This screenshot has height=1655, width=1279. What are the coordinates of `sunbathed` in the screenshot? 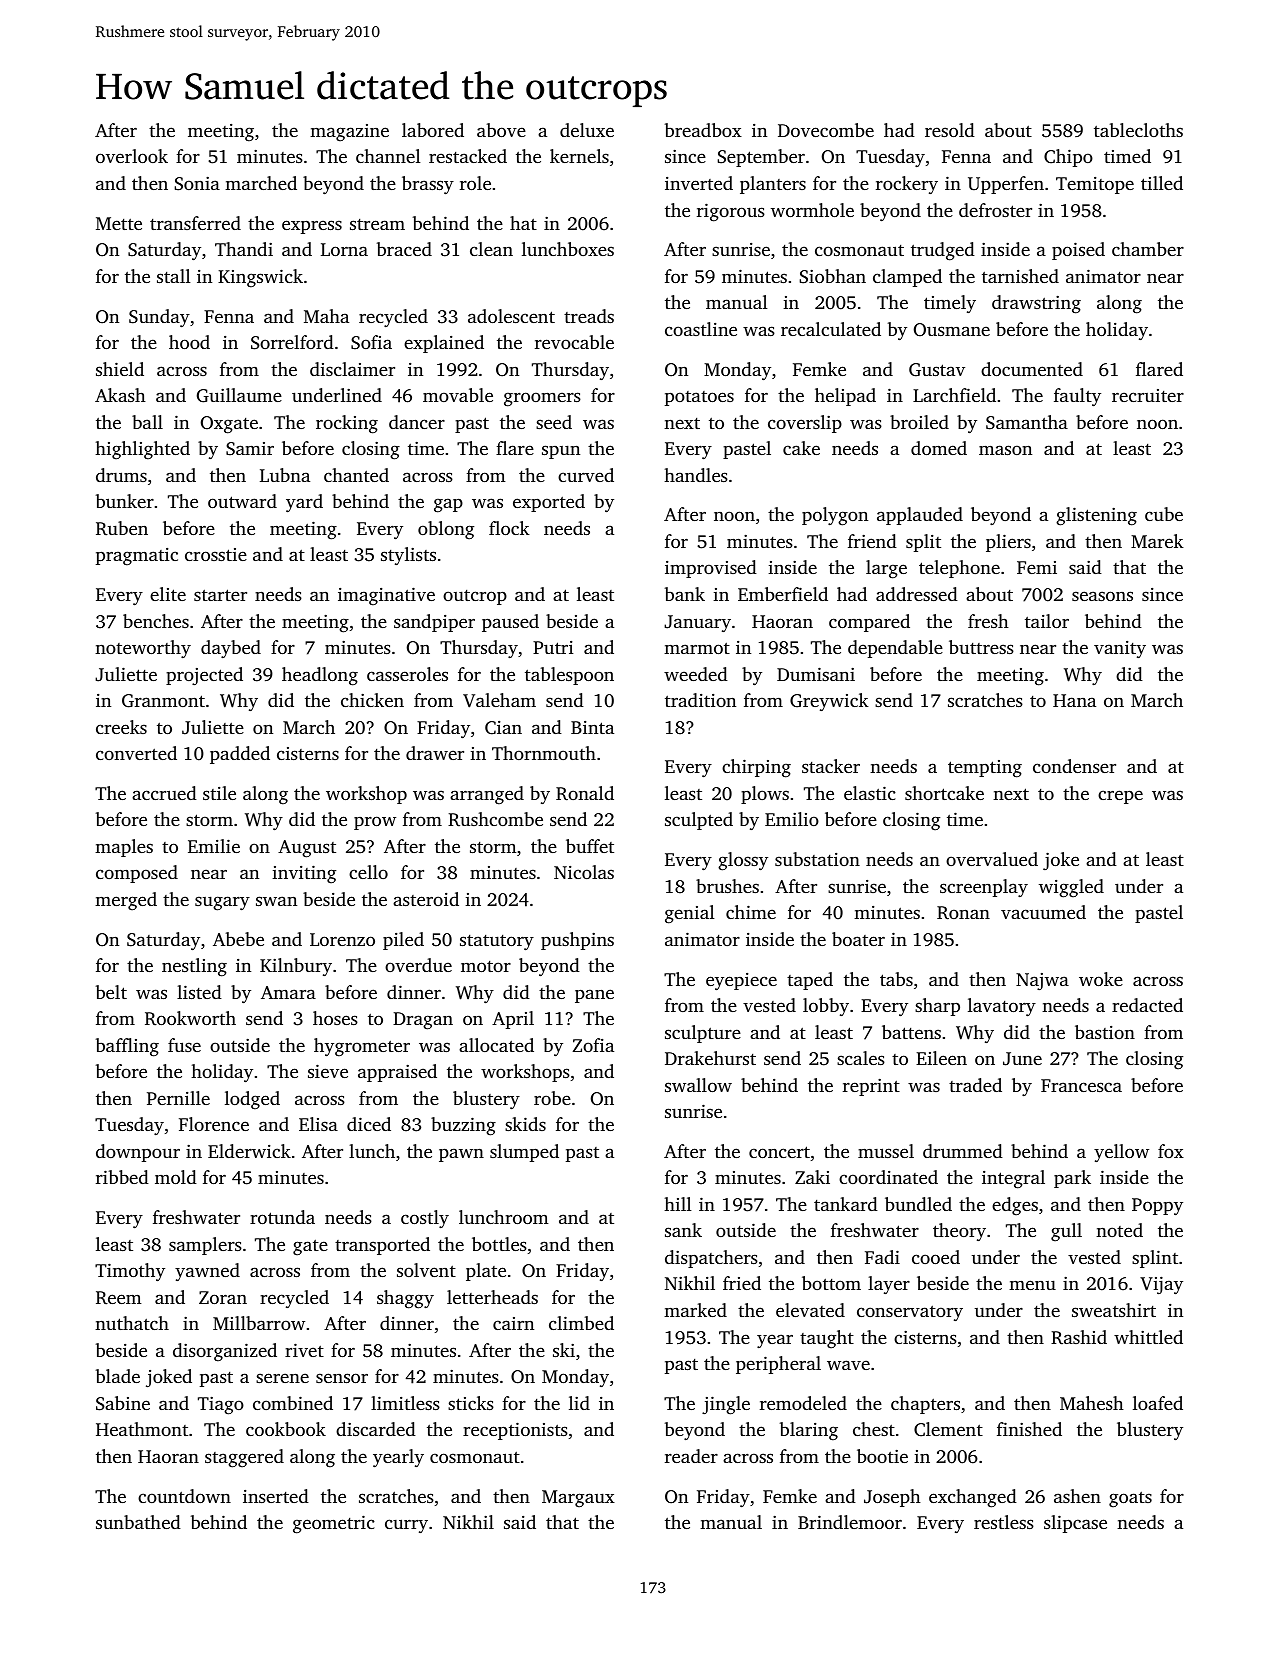 It's located at (138, 1522).
